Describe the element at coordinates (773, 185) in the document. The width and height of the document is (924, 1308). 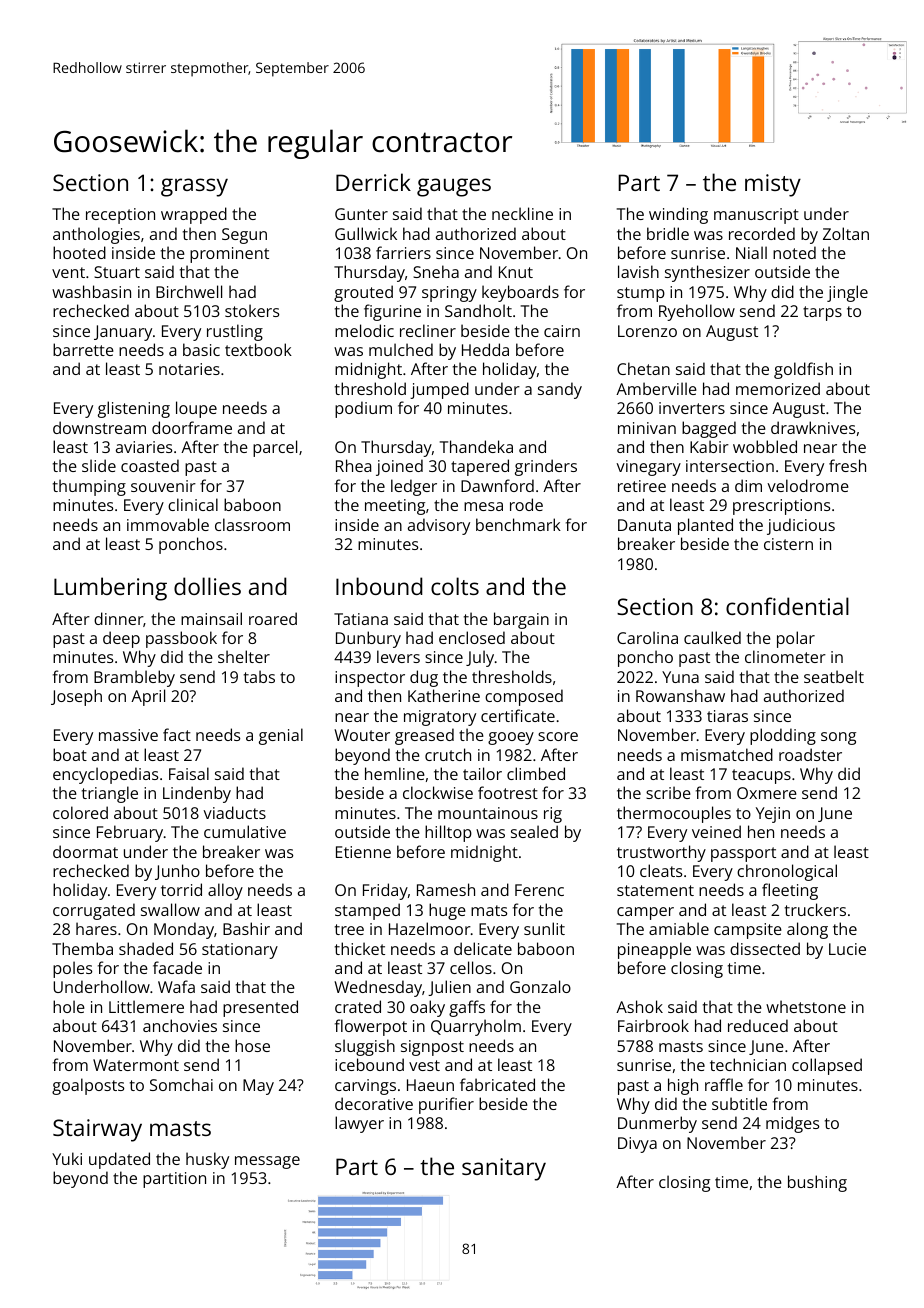
I see `misty` at that location.
